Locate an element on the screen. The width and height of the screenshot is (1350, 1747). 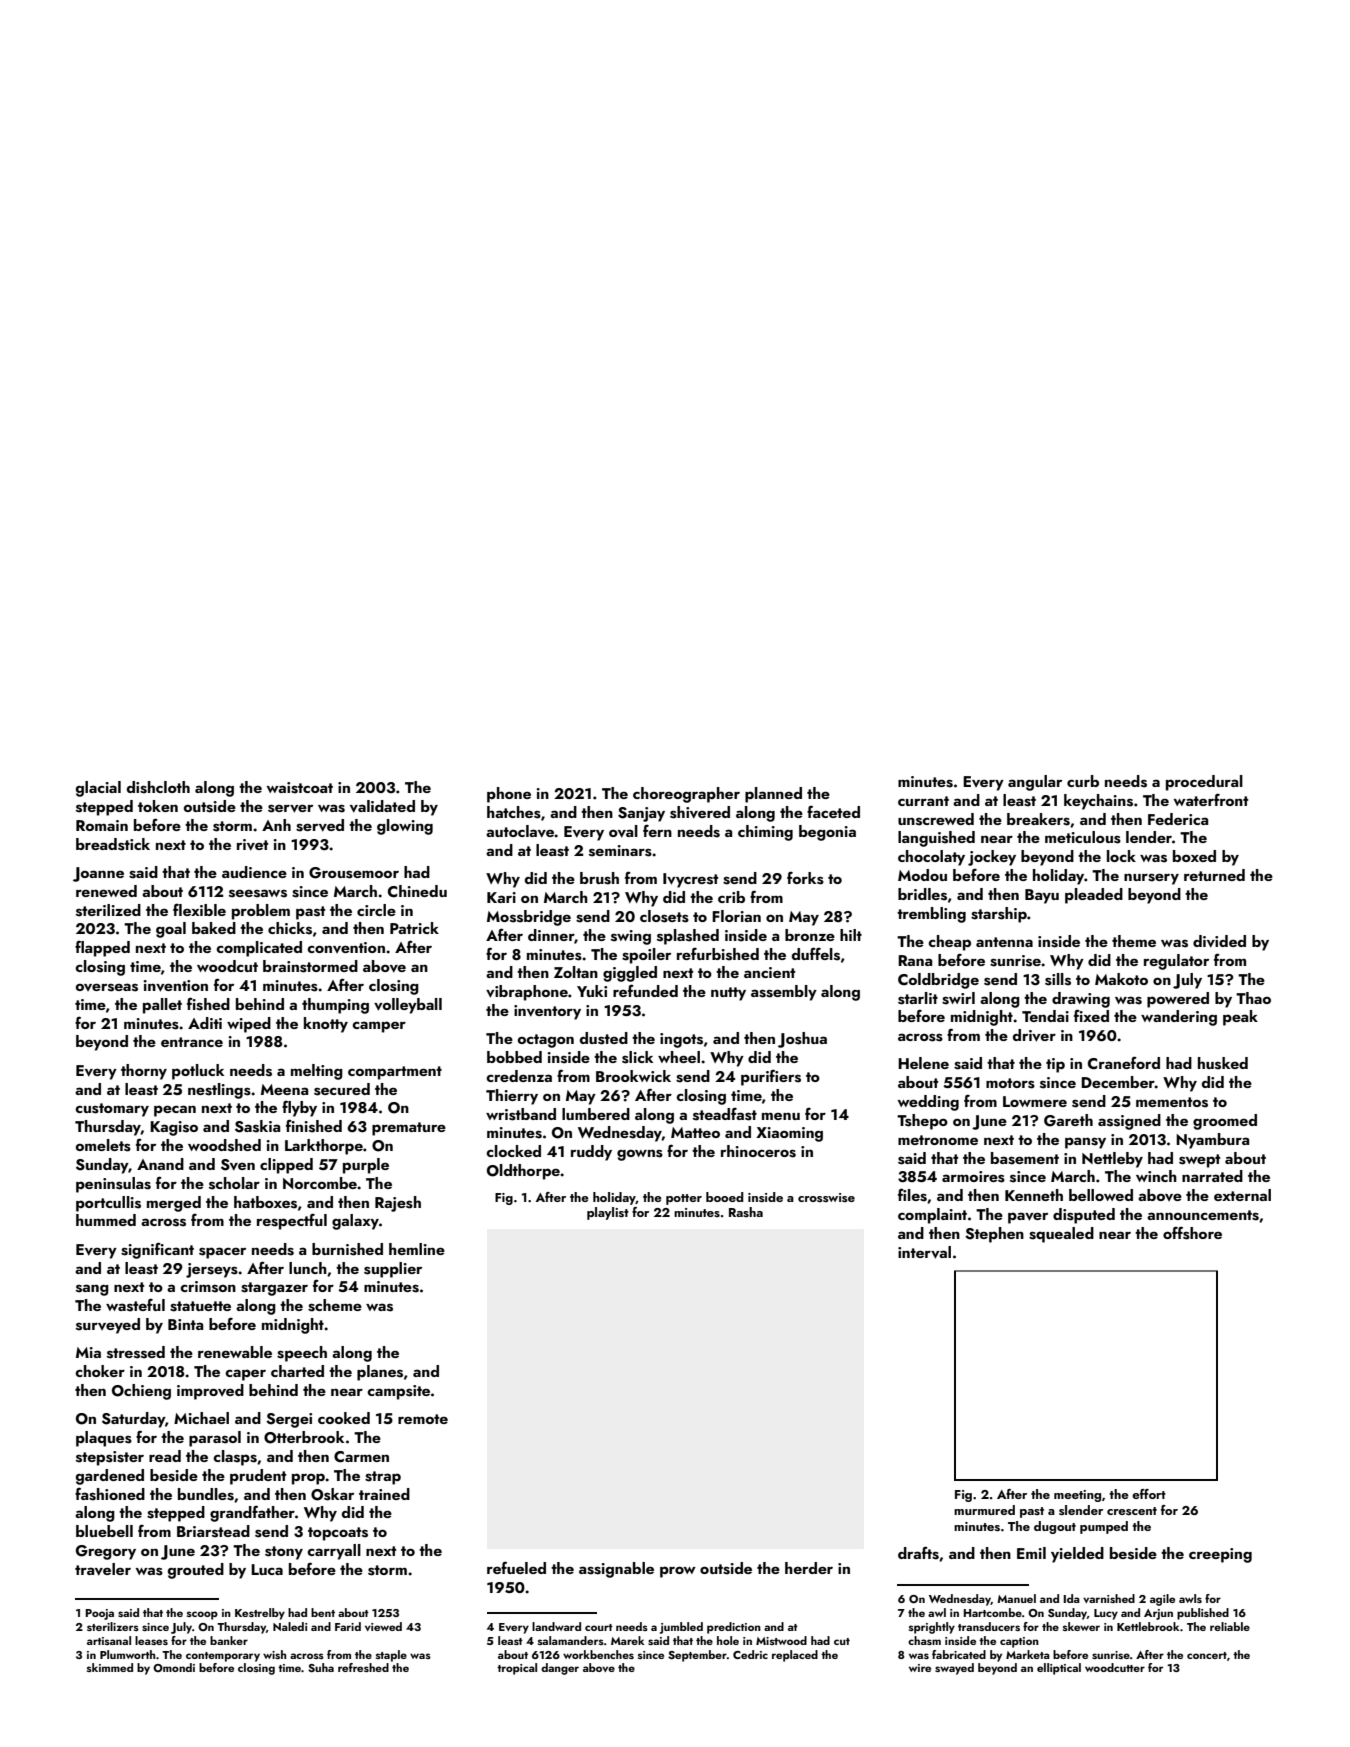
forks is located at coordinates (805, 878).
